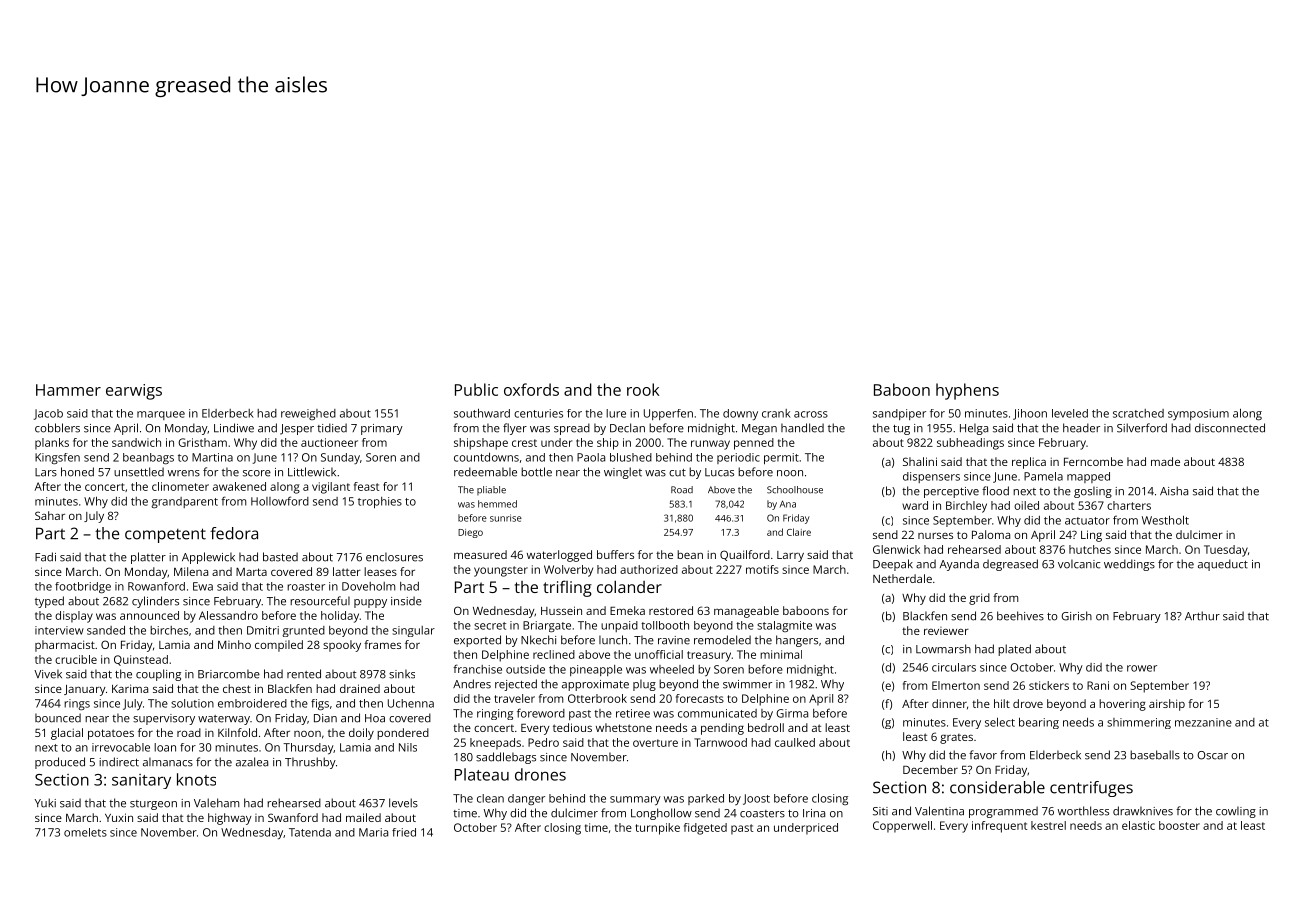 This page has width=1308, height=924. Describe the element at coordinates (373, 832) in the page. I see `Maria` at that location.
